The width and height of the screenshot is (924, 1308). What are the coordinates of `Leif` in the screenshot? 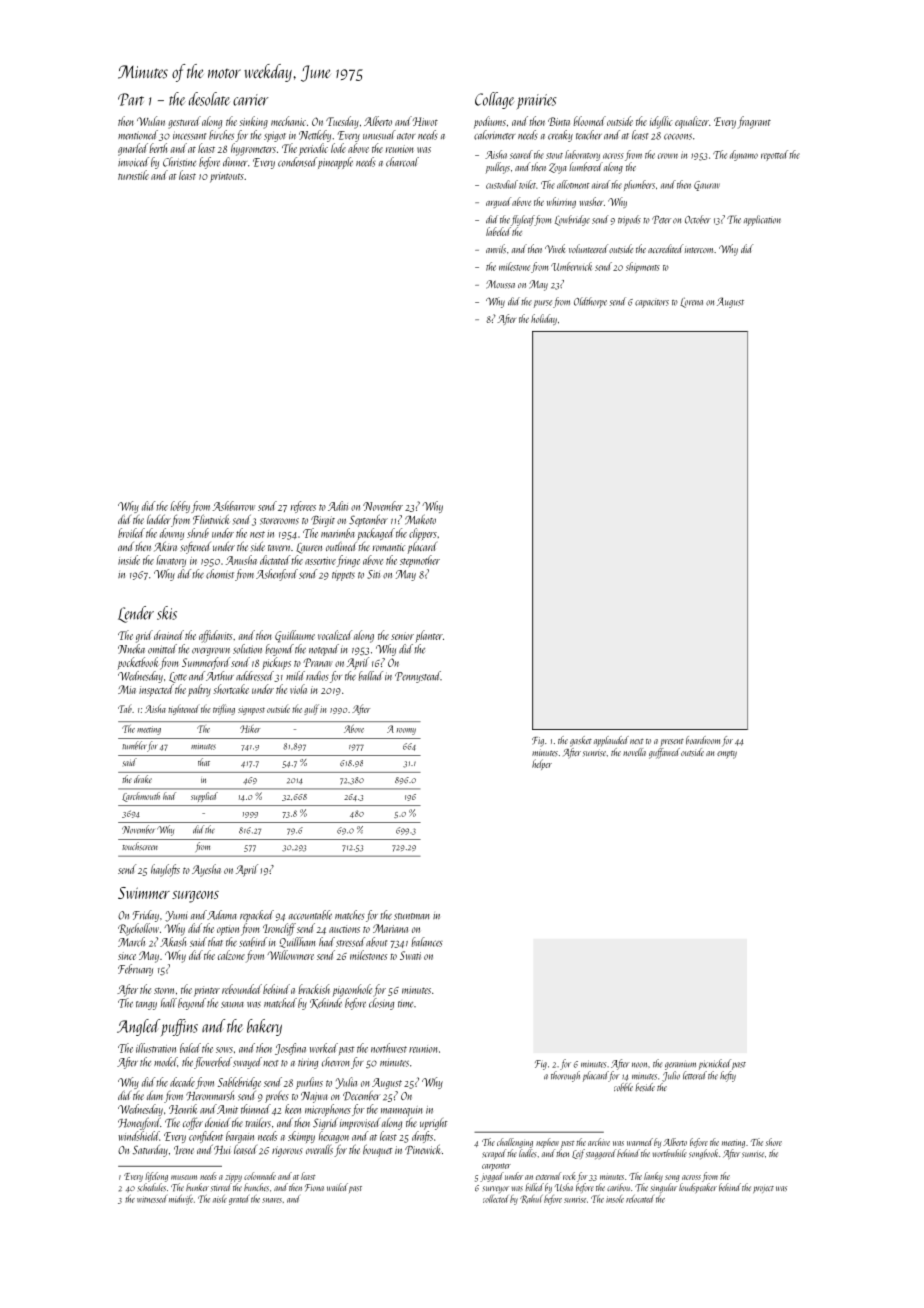 It's located at (578, 1154).
